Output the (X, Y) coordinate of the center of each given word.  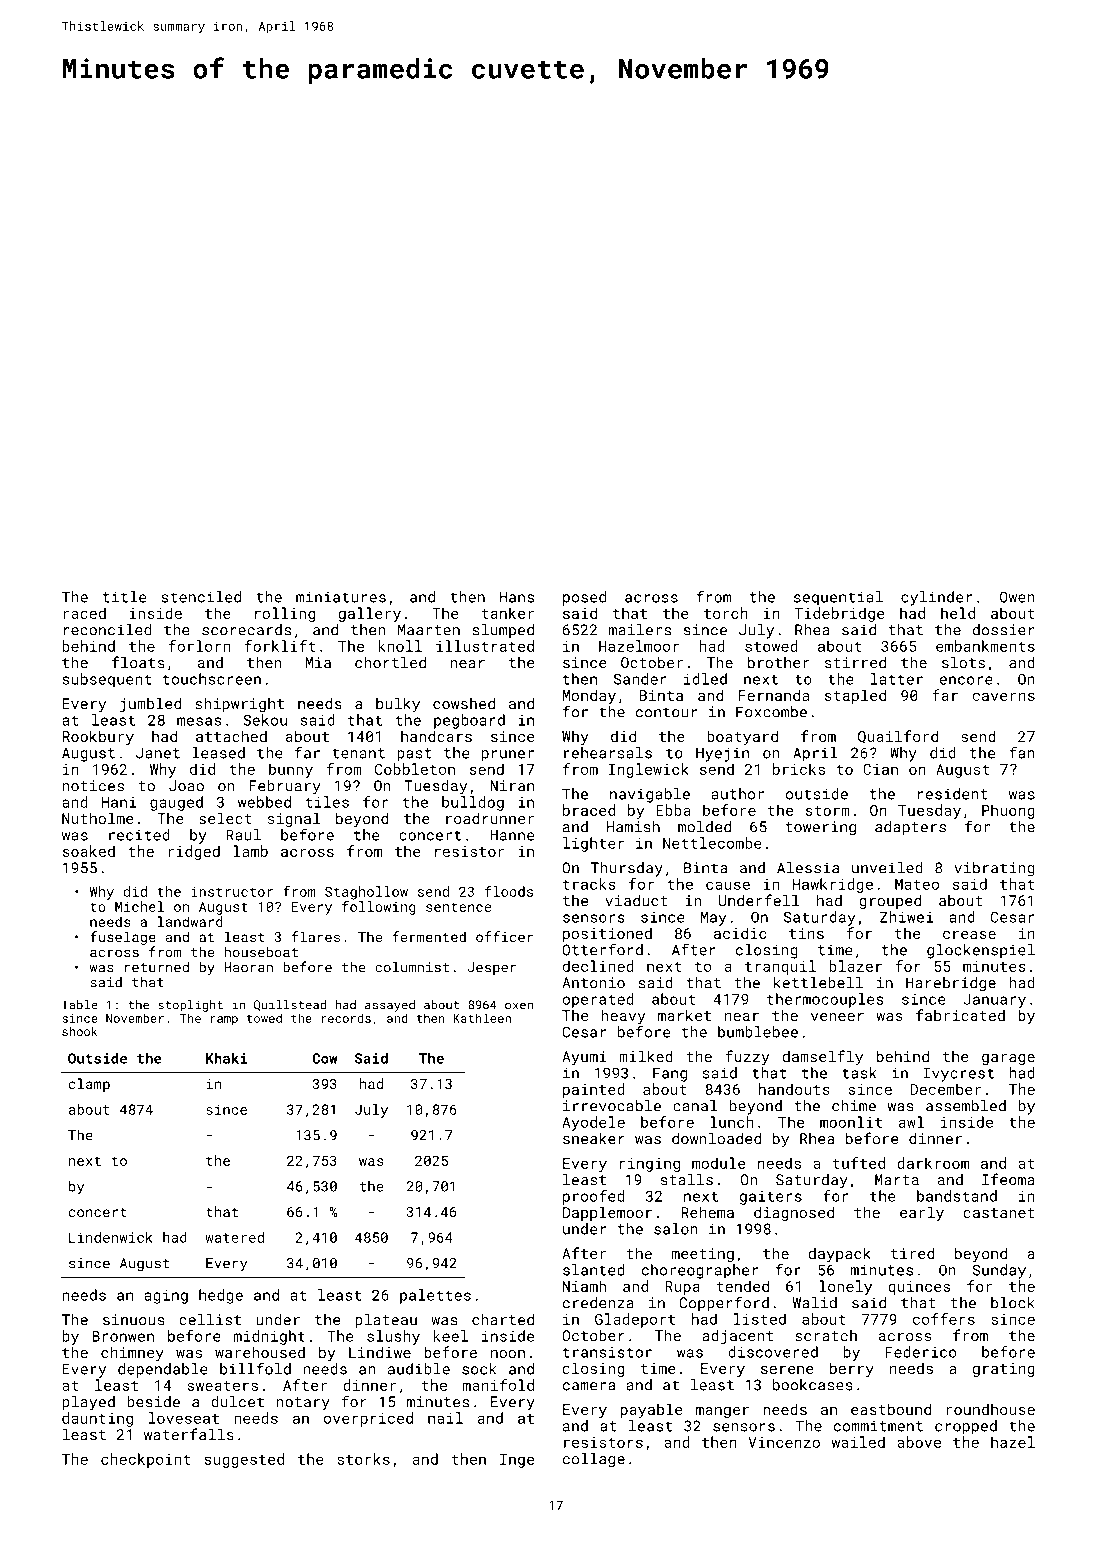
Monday (589, 696)
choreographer (700, 1271)
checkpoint (145, 1460)
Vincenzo (784, 1442)
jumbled (150, 705)
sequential (838, 598)
